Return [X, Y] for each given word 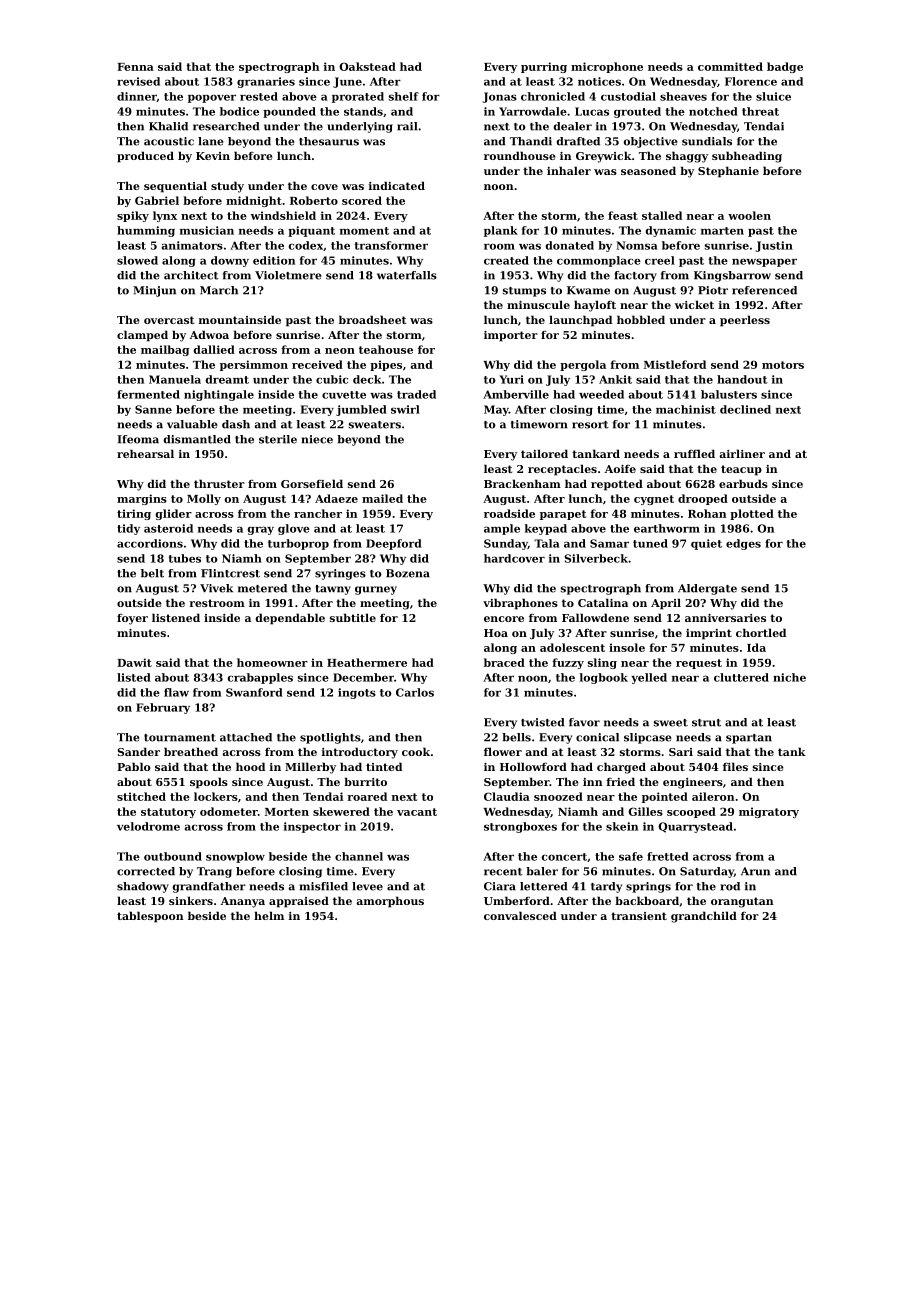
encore [504, 619]
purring [544, 67]
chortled [761, 632]
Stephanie [728, 172]
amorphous [390, 902]
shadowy [143, 887]
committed [730, 66]
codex [305, 245]
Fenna [135, 67]
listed [134, 677]
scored [362, 200]
